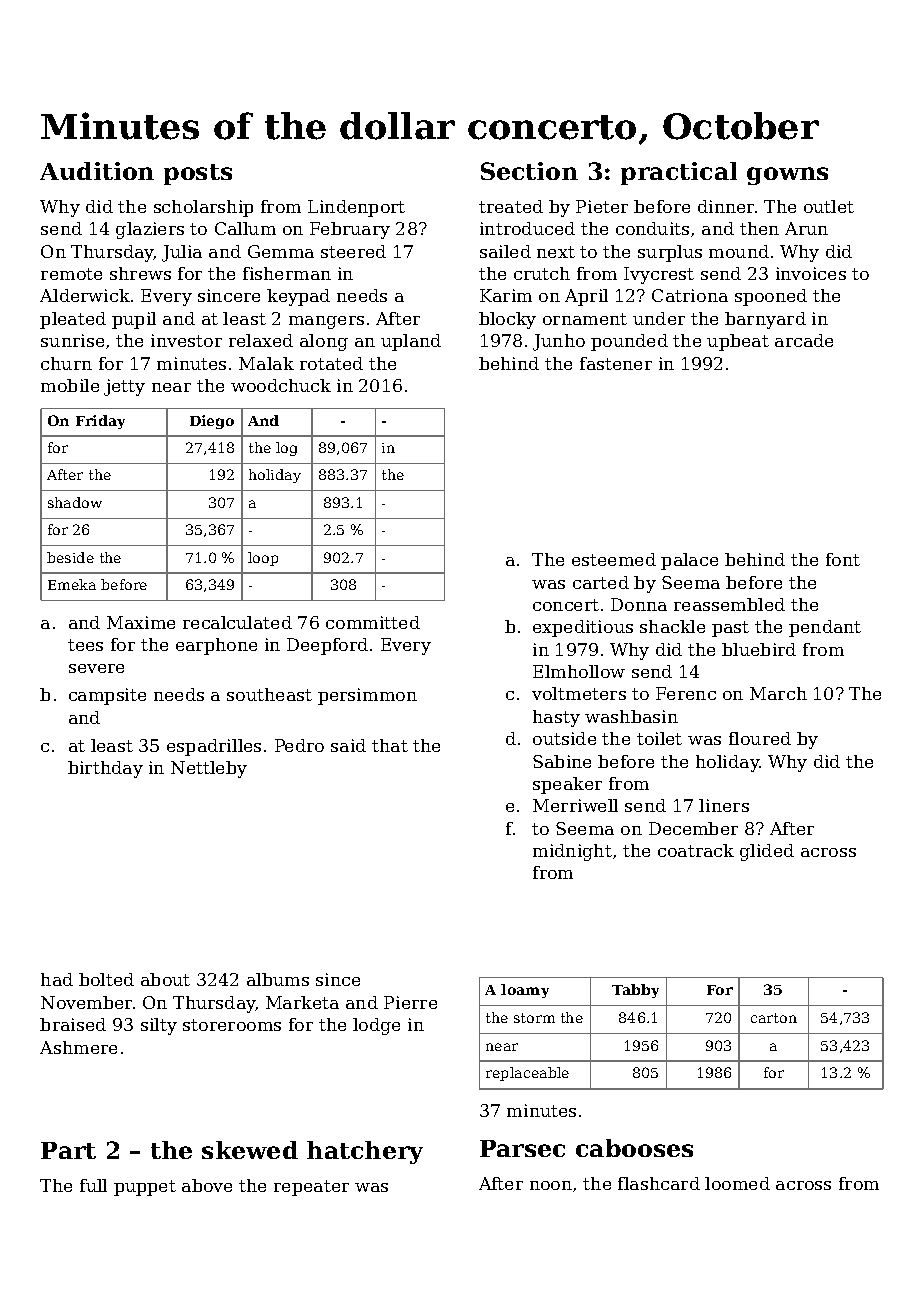  What do you see at coordinates (696, 850) in the image?
I see `coatrack` at bounding box center [696, 850].
